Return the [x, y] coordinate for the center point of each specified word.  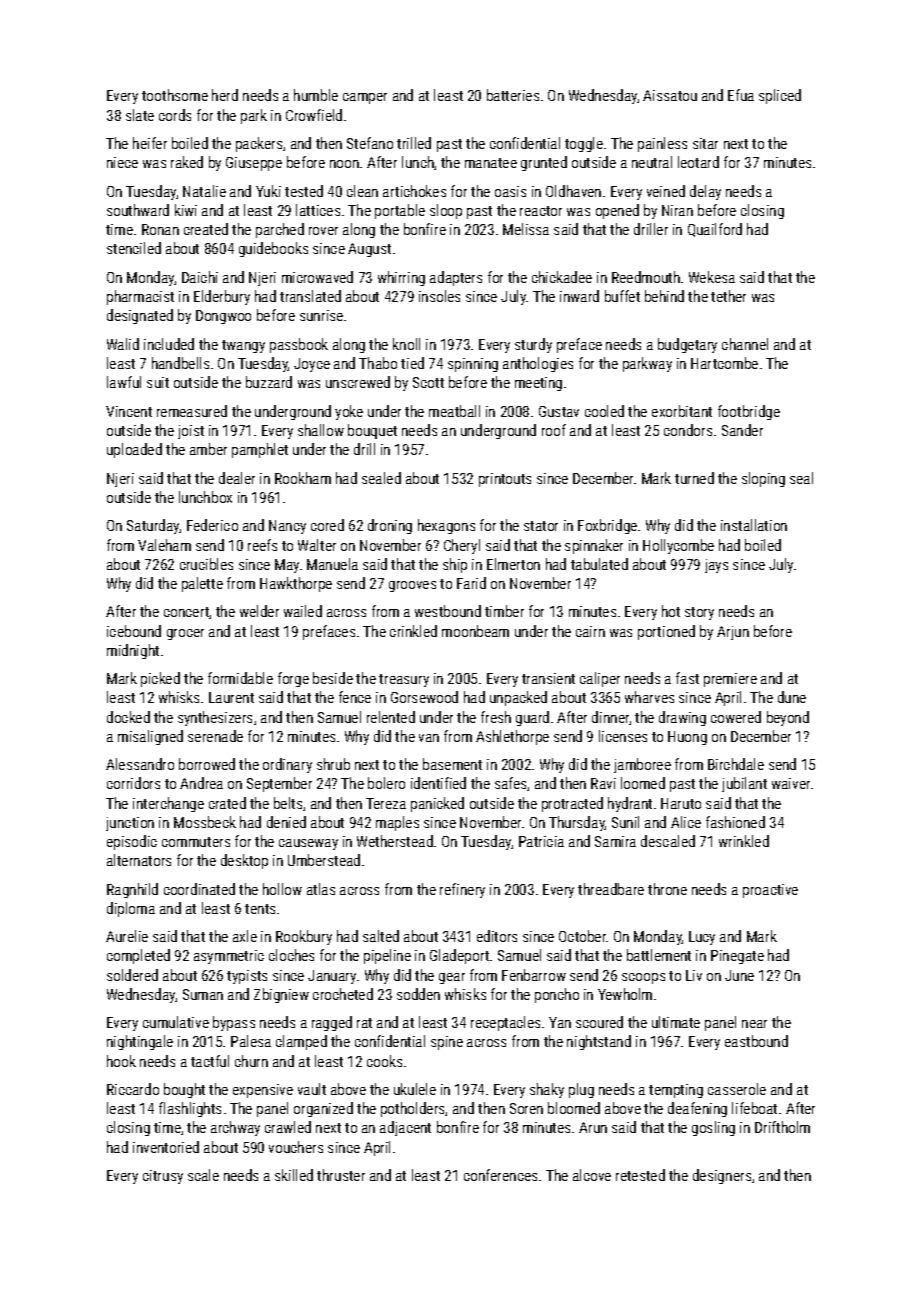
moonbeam [475, 631]
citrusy [163, 1177]
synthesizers [215, 718]
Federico [212, 525]
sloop [446, 211]
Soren [526, 1108]
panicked [437, 804]
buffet [622, 296]
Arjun [733, 633]
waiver [791, 783]
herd [225, 95]
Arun [593, 1127]
